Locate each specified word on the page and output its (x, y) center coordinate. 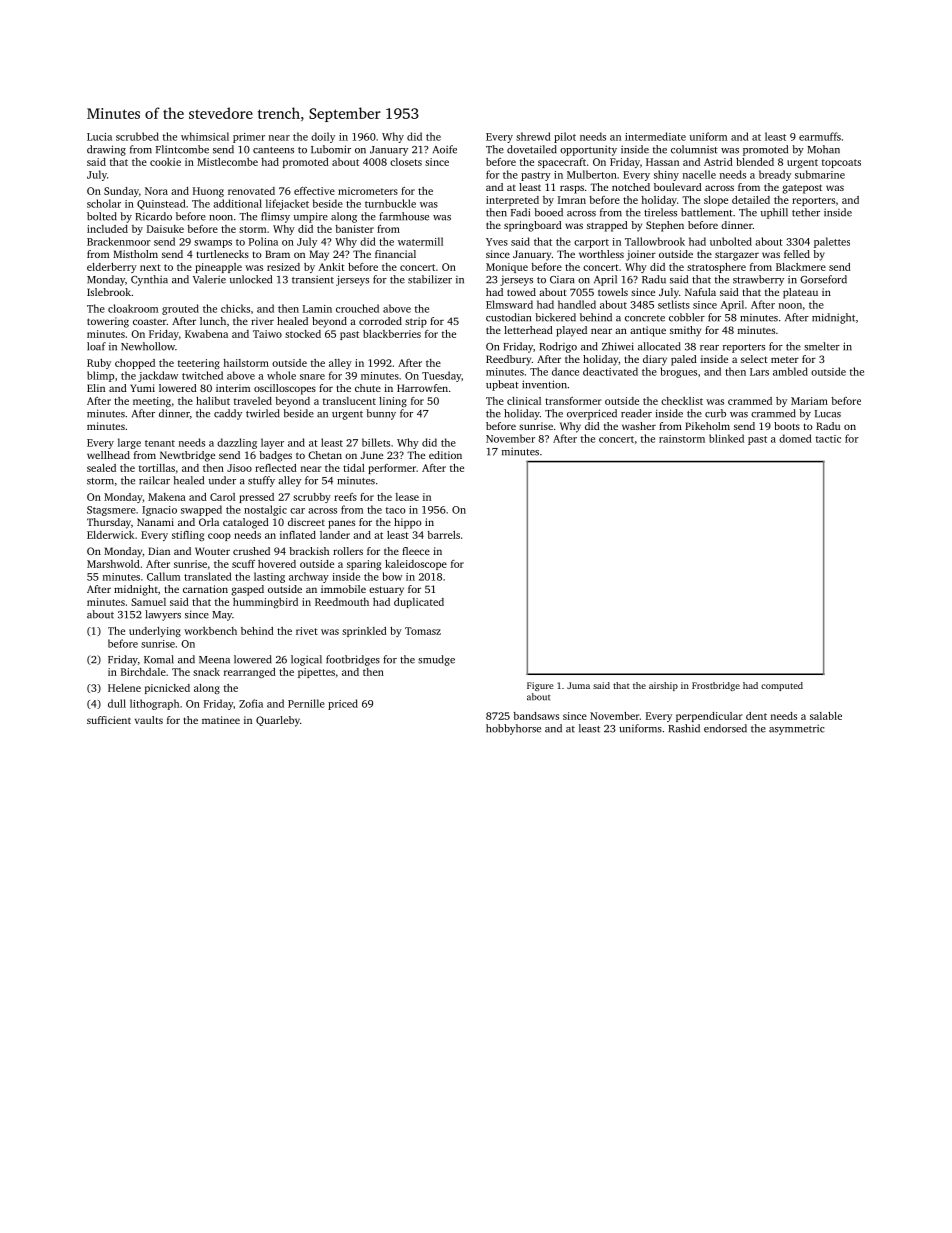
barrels (443, 535)
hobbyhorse (513, 729)
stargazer (737, 256)
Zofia (251, 703)
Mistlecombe (227, 162)
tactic (828, 439)
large (129, 443)
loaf (96, 346)
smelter (822, 346)
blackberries (392, 334)
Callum (163, 576)
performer (392, 469)
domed (795, 438)
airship (663, 686)
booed (548, 212)
